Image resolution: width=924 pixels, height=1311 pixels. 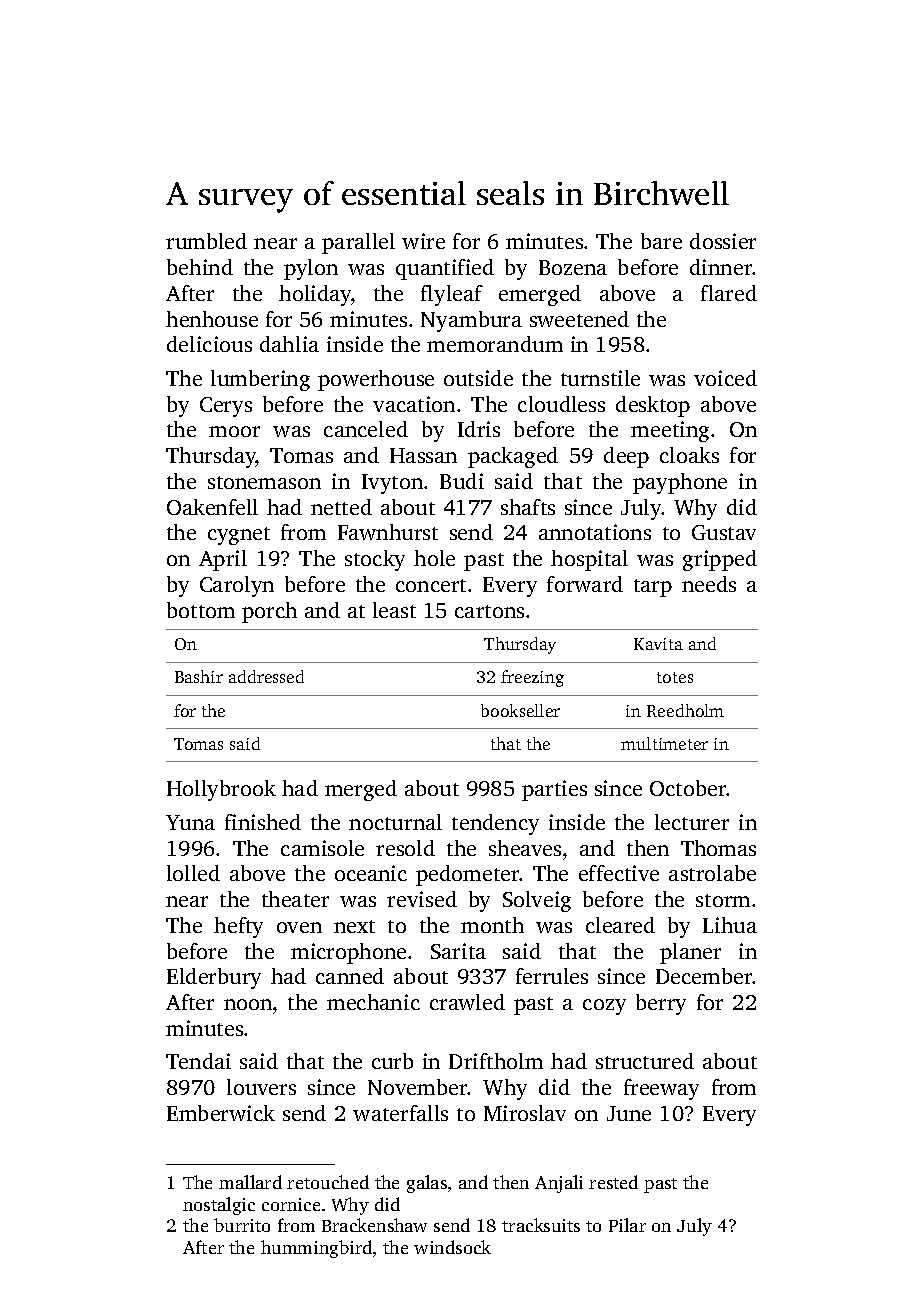 What do you see at coordinates (242, 1225) in the screenshot?
I see `burrito` at bounding box center [242, 1225].
